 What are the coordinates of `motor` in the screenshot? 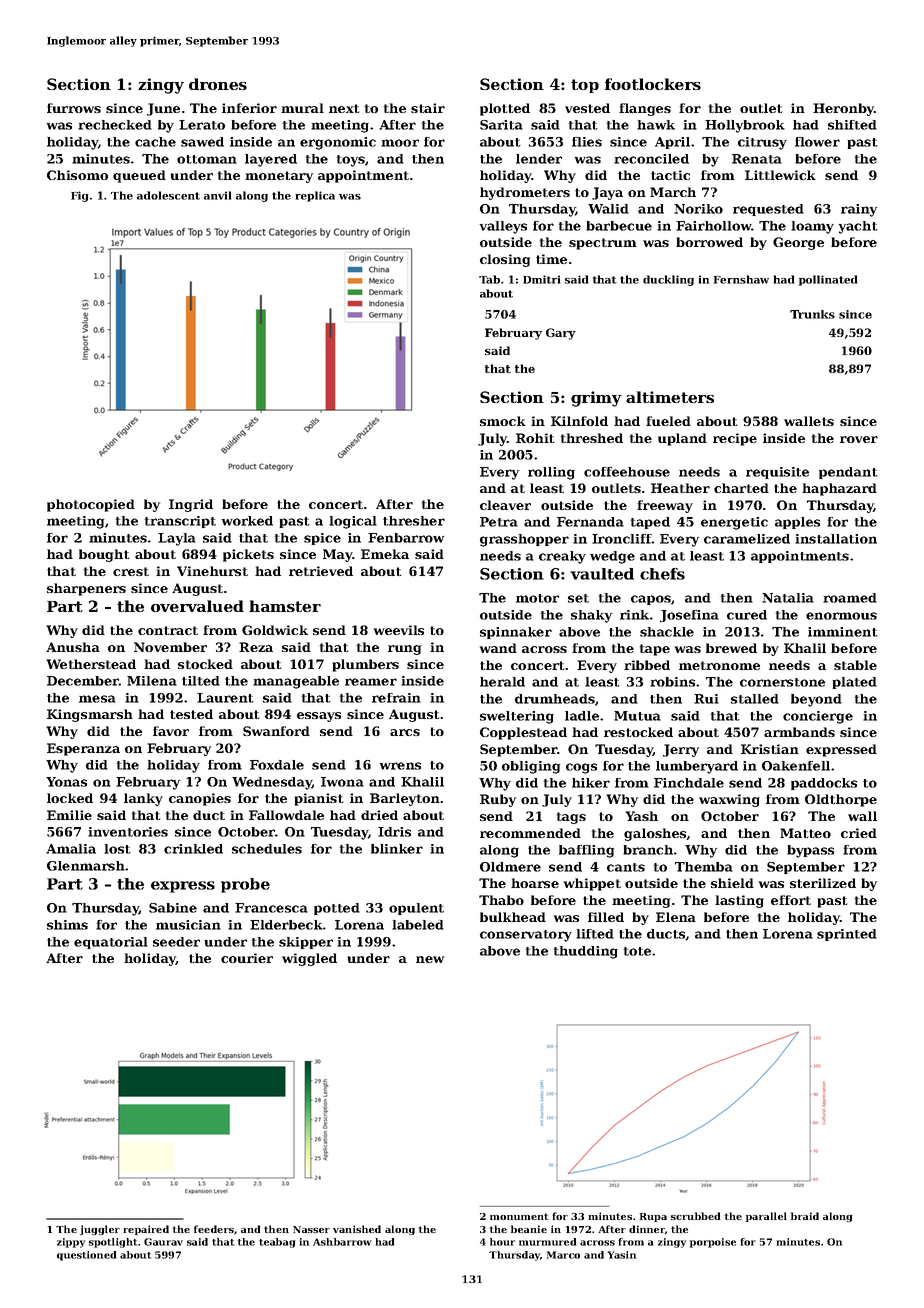 It's located at (537, 598).
